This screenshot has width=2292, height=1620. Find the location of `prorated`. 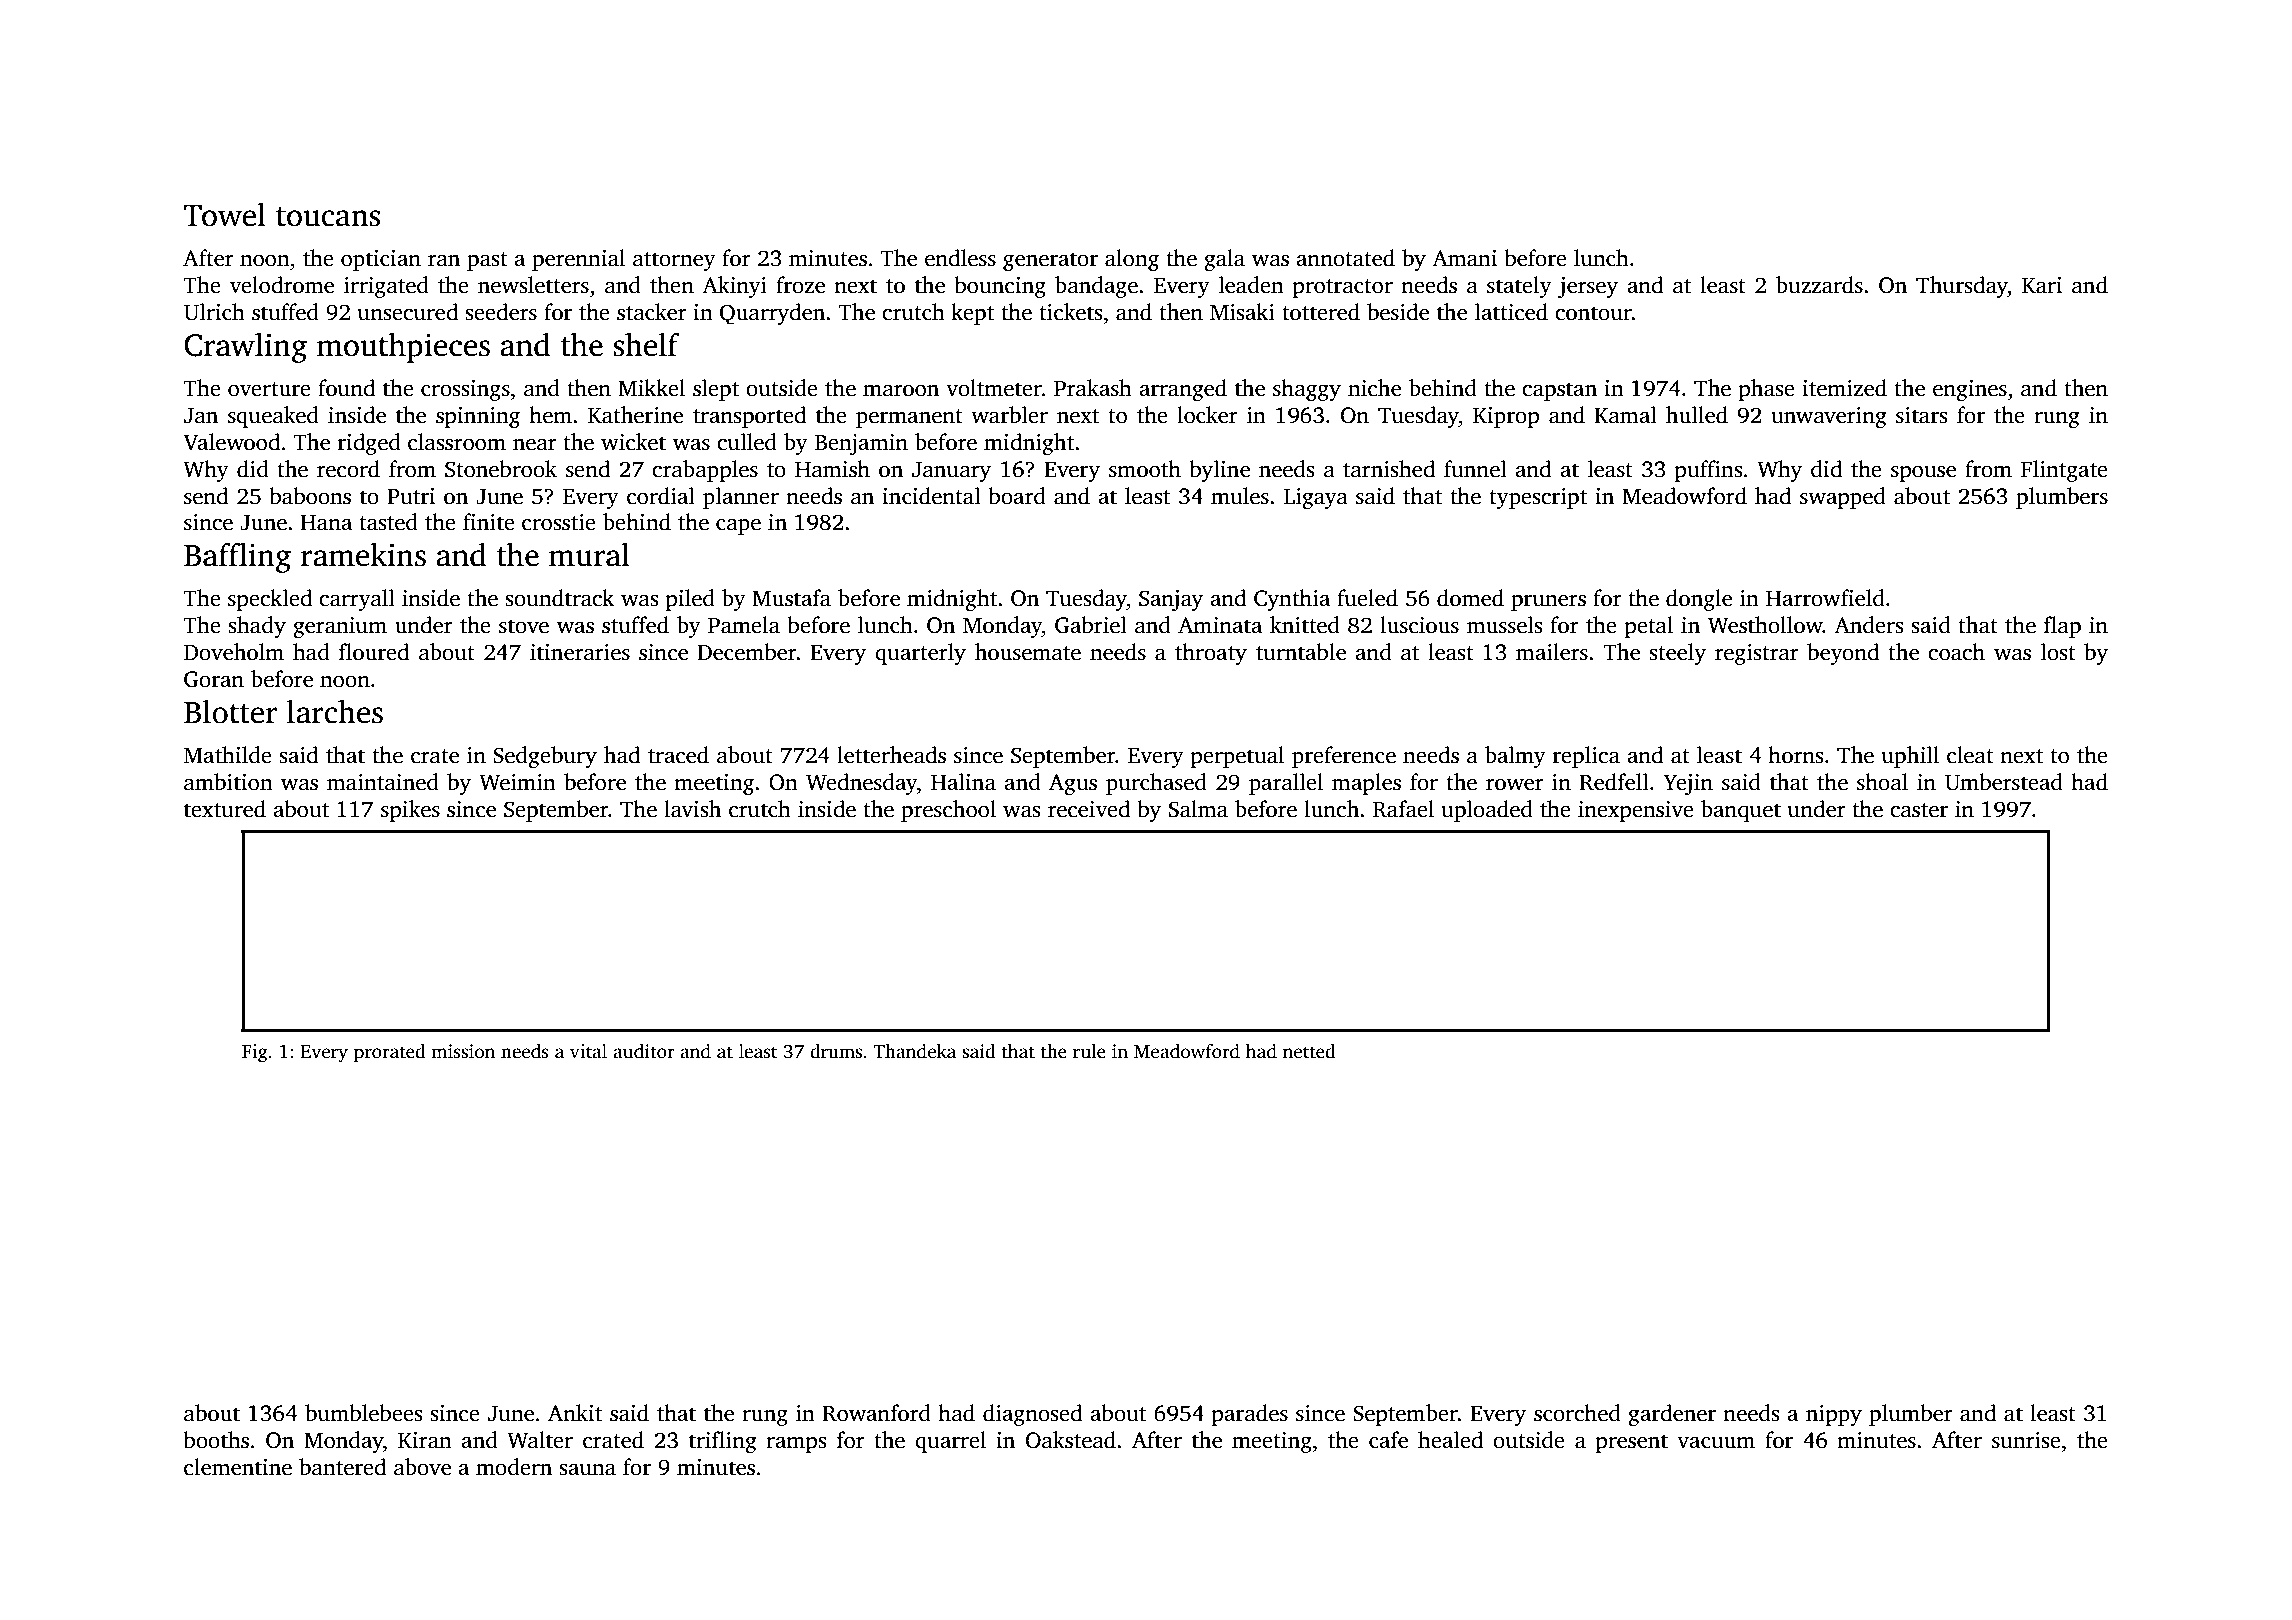

prorated is located at coordinates (390, 1053).
